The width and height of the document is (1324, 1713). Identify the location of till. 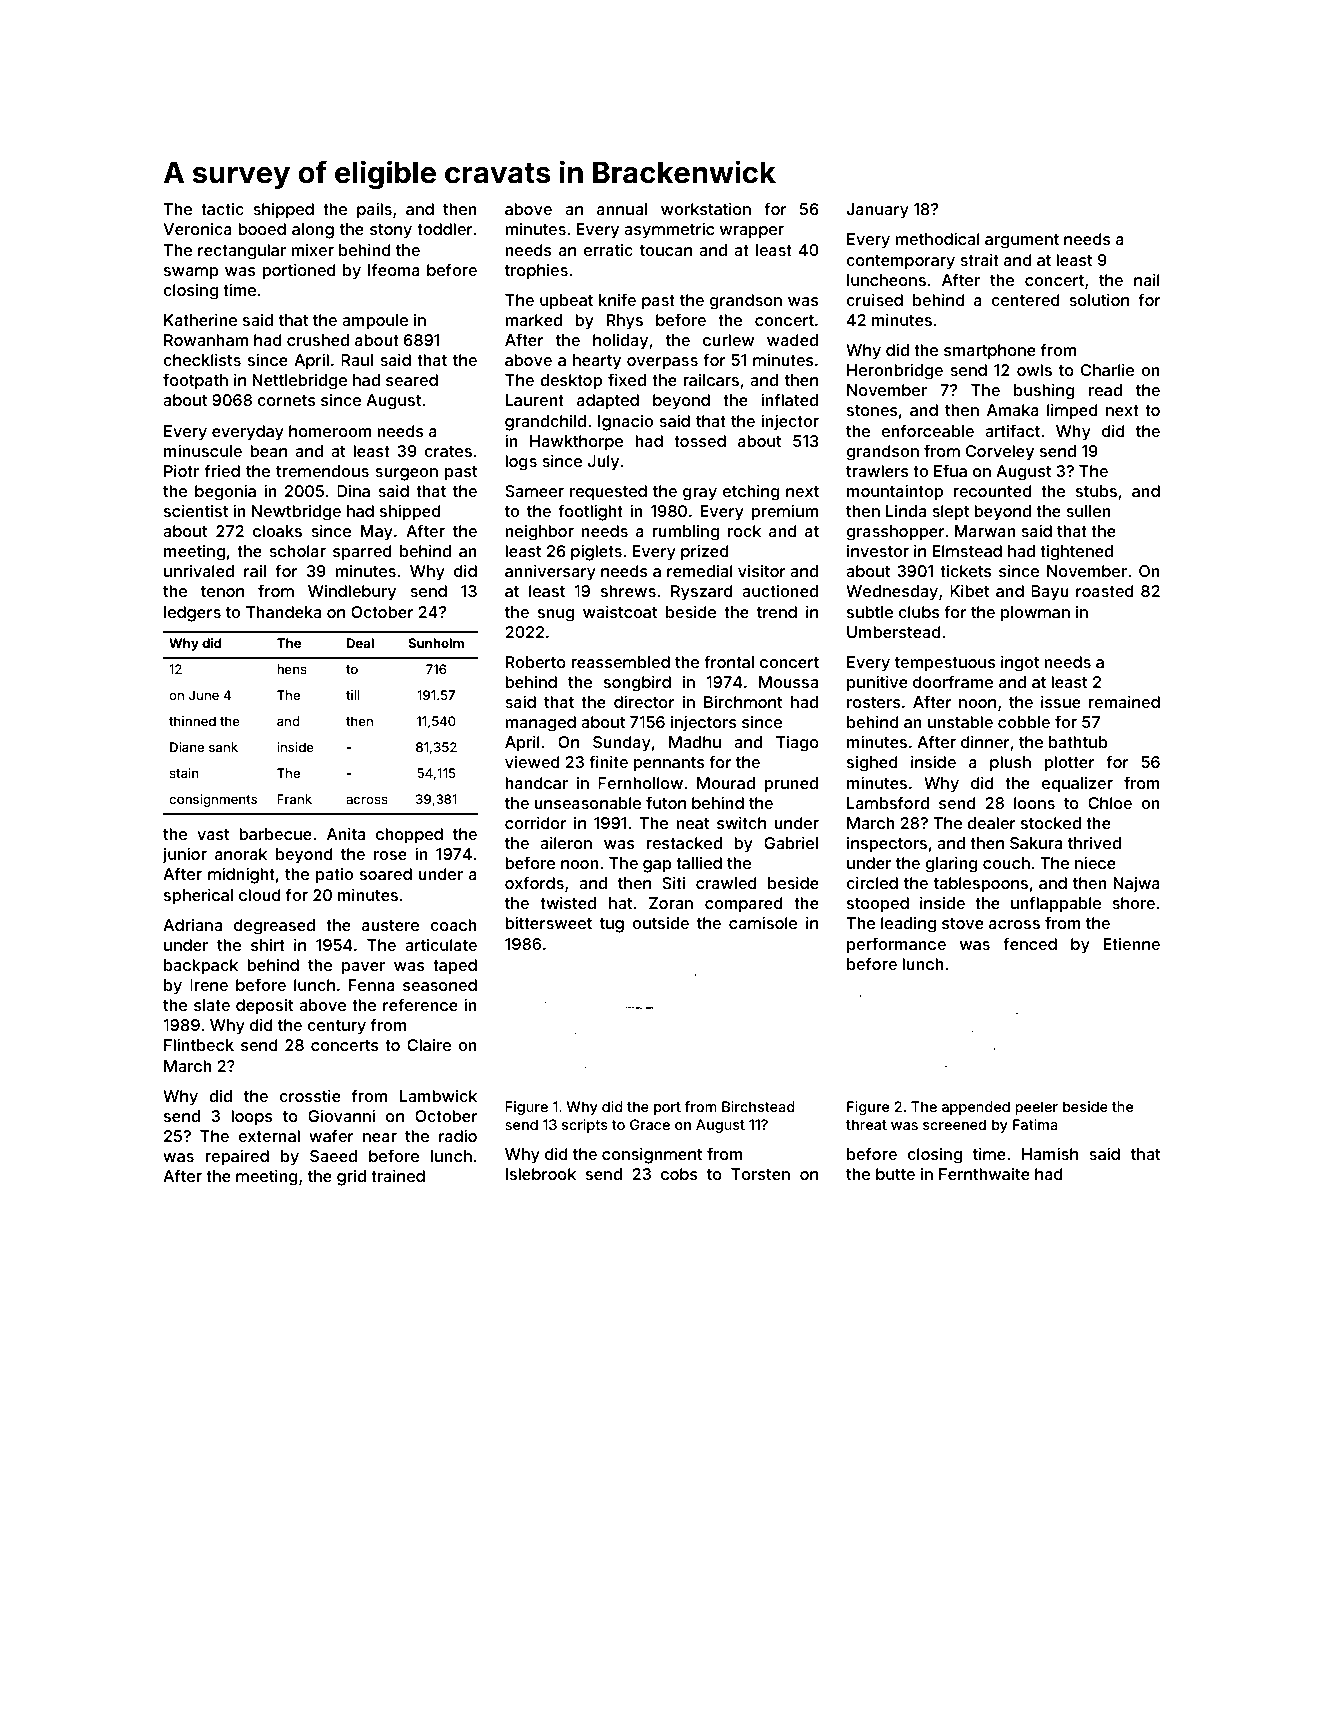
(353, 695).
